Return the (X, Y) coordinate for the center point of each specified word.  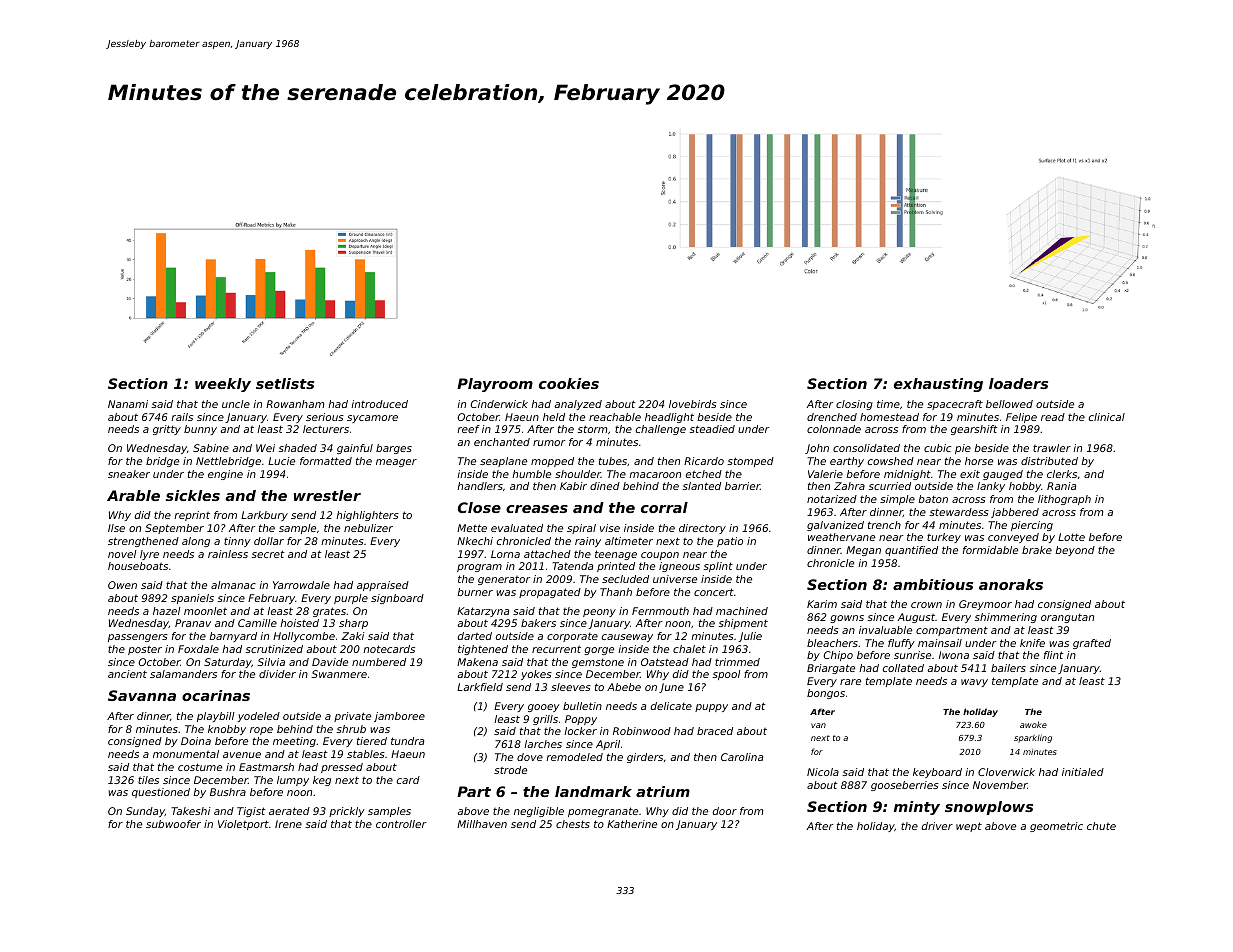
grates (329, 612)
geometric (1056, 827)
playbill (216, 717)
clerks (1062, 474)
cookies (569, 383)
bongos (826, 694)
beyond (1075, 551)
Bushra (228, 792)
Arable (133, 495)
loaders (1018, 383)
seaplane (503, 462)
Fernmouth (660, 611)
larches (543, 744)
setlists (285, 383)
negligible (539, 812)
